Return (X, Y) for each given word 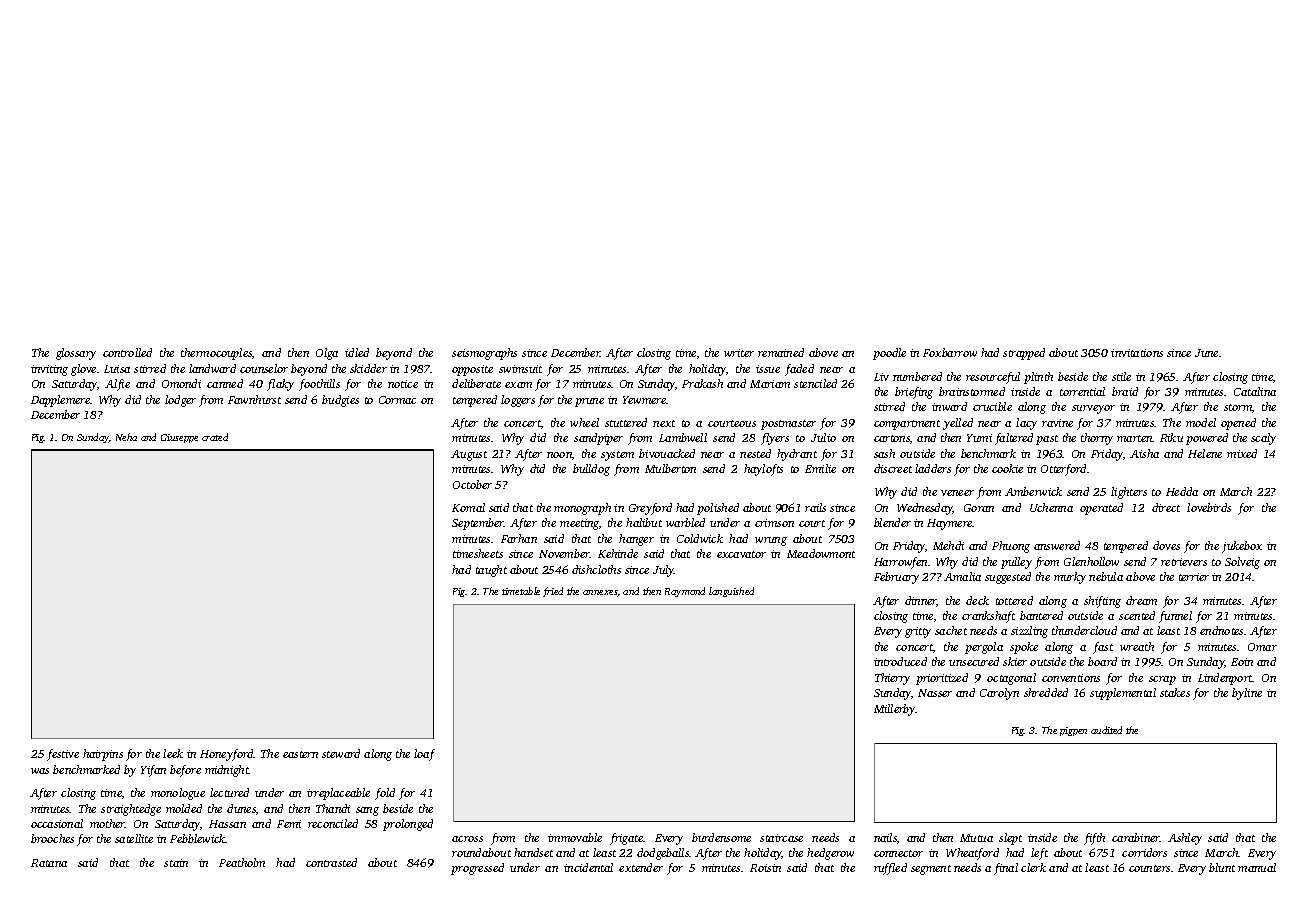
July (664, 571)
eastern (300, 754)
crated (215, 437)
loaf (424, 755)
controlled (127, 352)
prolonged (408, 825)
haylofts (763, 470)
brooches (52, 838)
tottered (1014, 600)
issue (768, 369)
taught (491, 571)
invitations (1137, 353)
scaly (1263, 439)
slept (1010, 839)
